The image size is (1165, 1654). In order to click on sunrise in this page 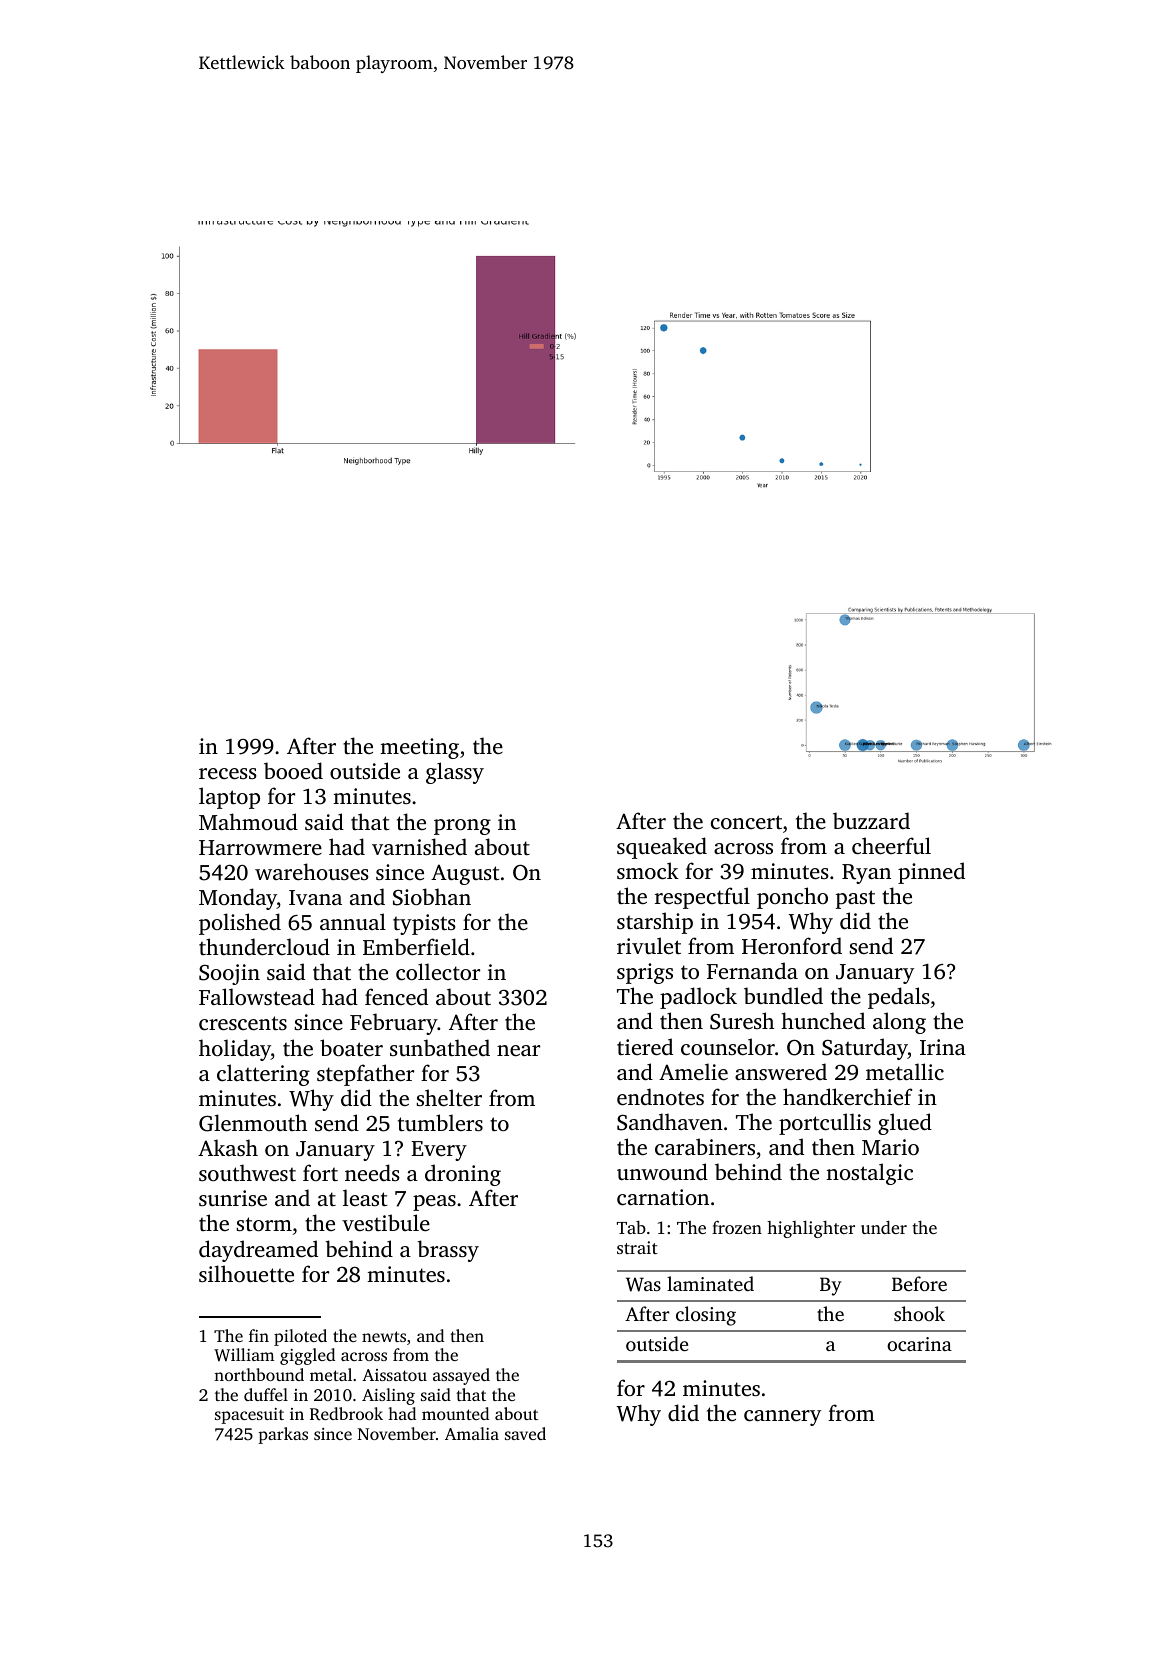, I will do `click(233, 1198)`.
